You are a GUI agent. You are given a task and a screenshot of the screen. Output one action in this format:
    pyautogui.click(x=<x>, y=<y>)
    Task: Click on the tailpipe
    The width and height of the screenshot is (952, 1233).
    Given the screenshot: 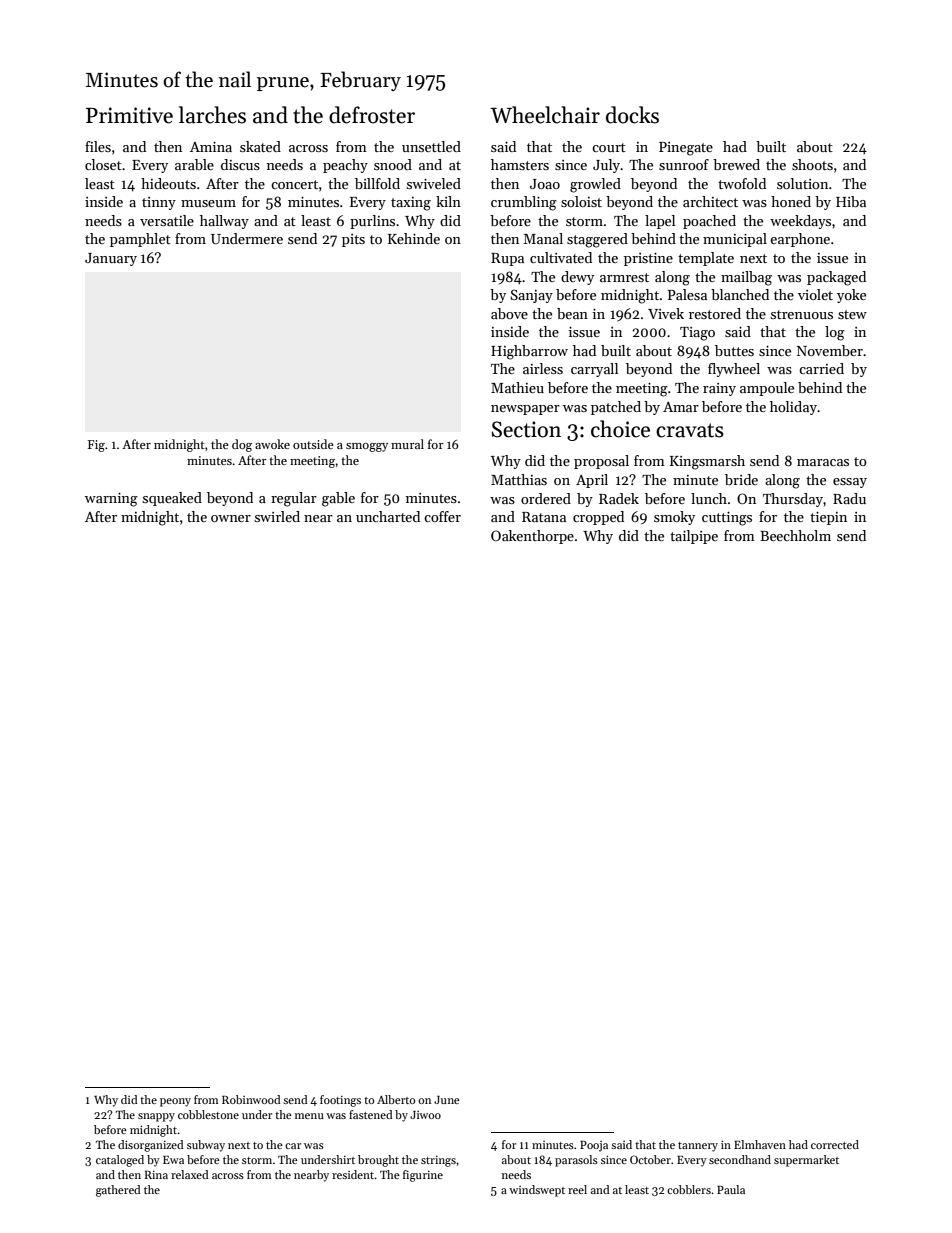 What is the action you would take?
    pyautogui.click(x=694, y=537)
